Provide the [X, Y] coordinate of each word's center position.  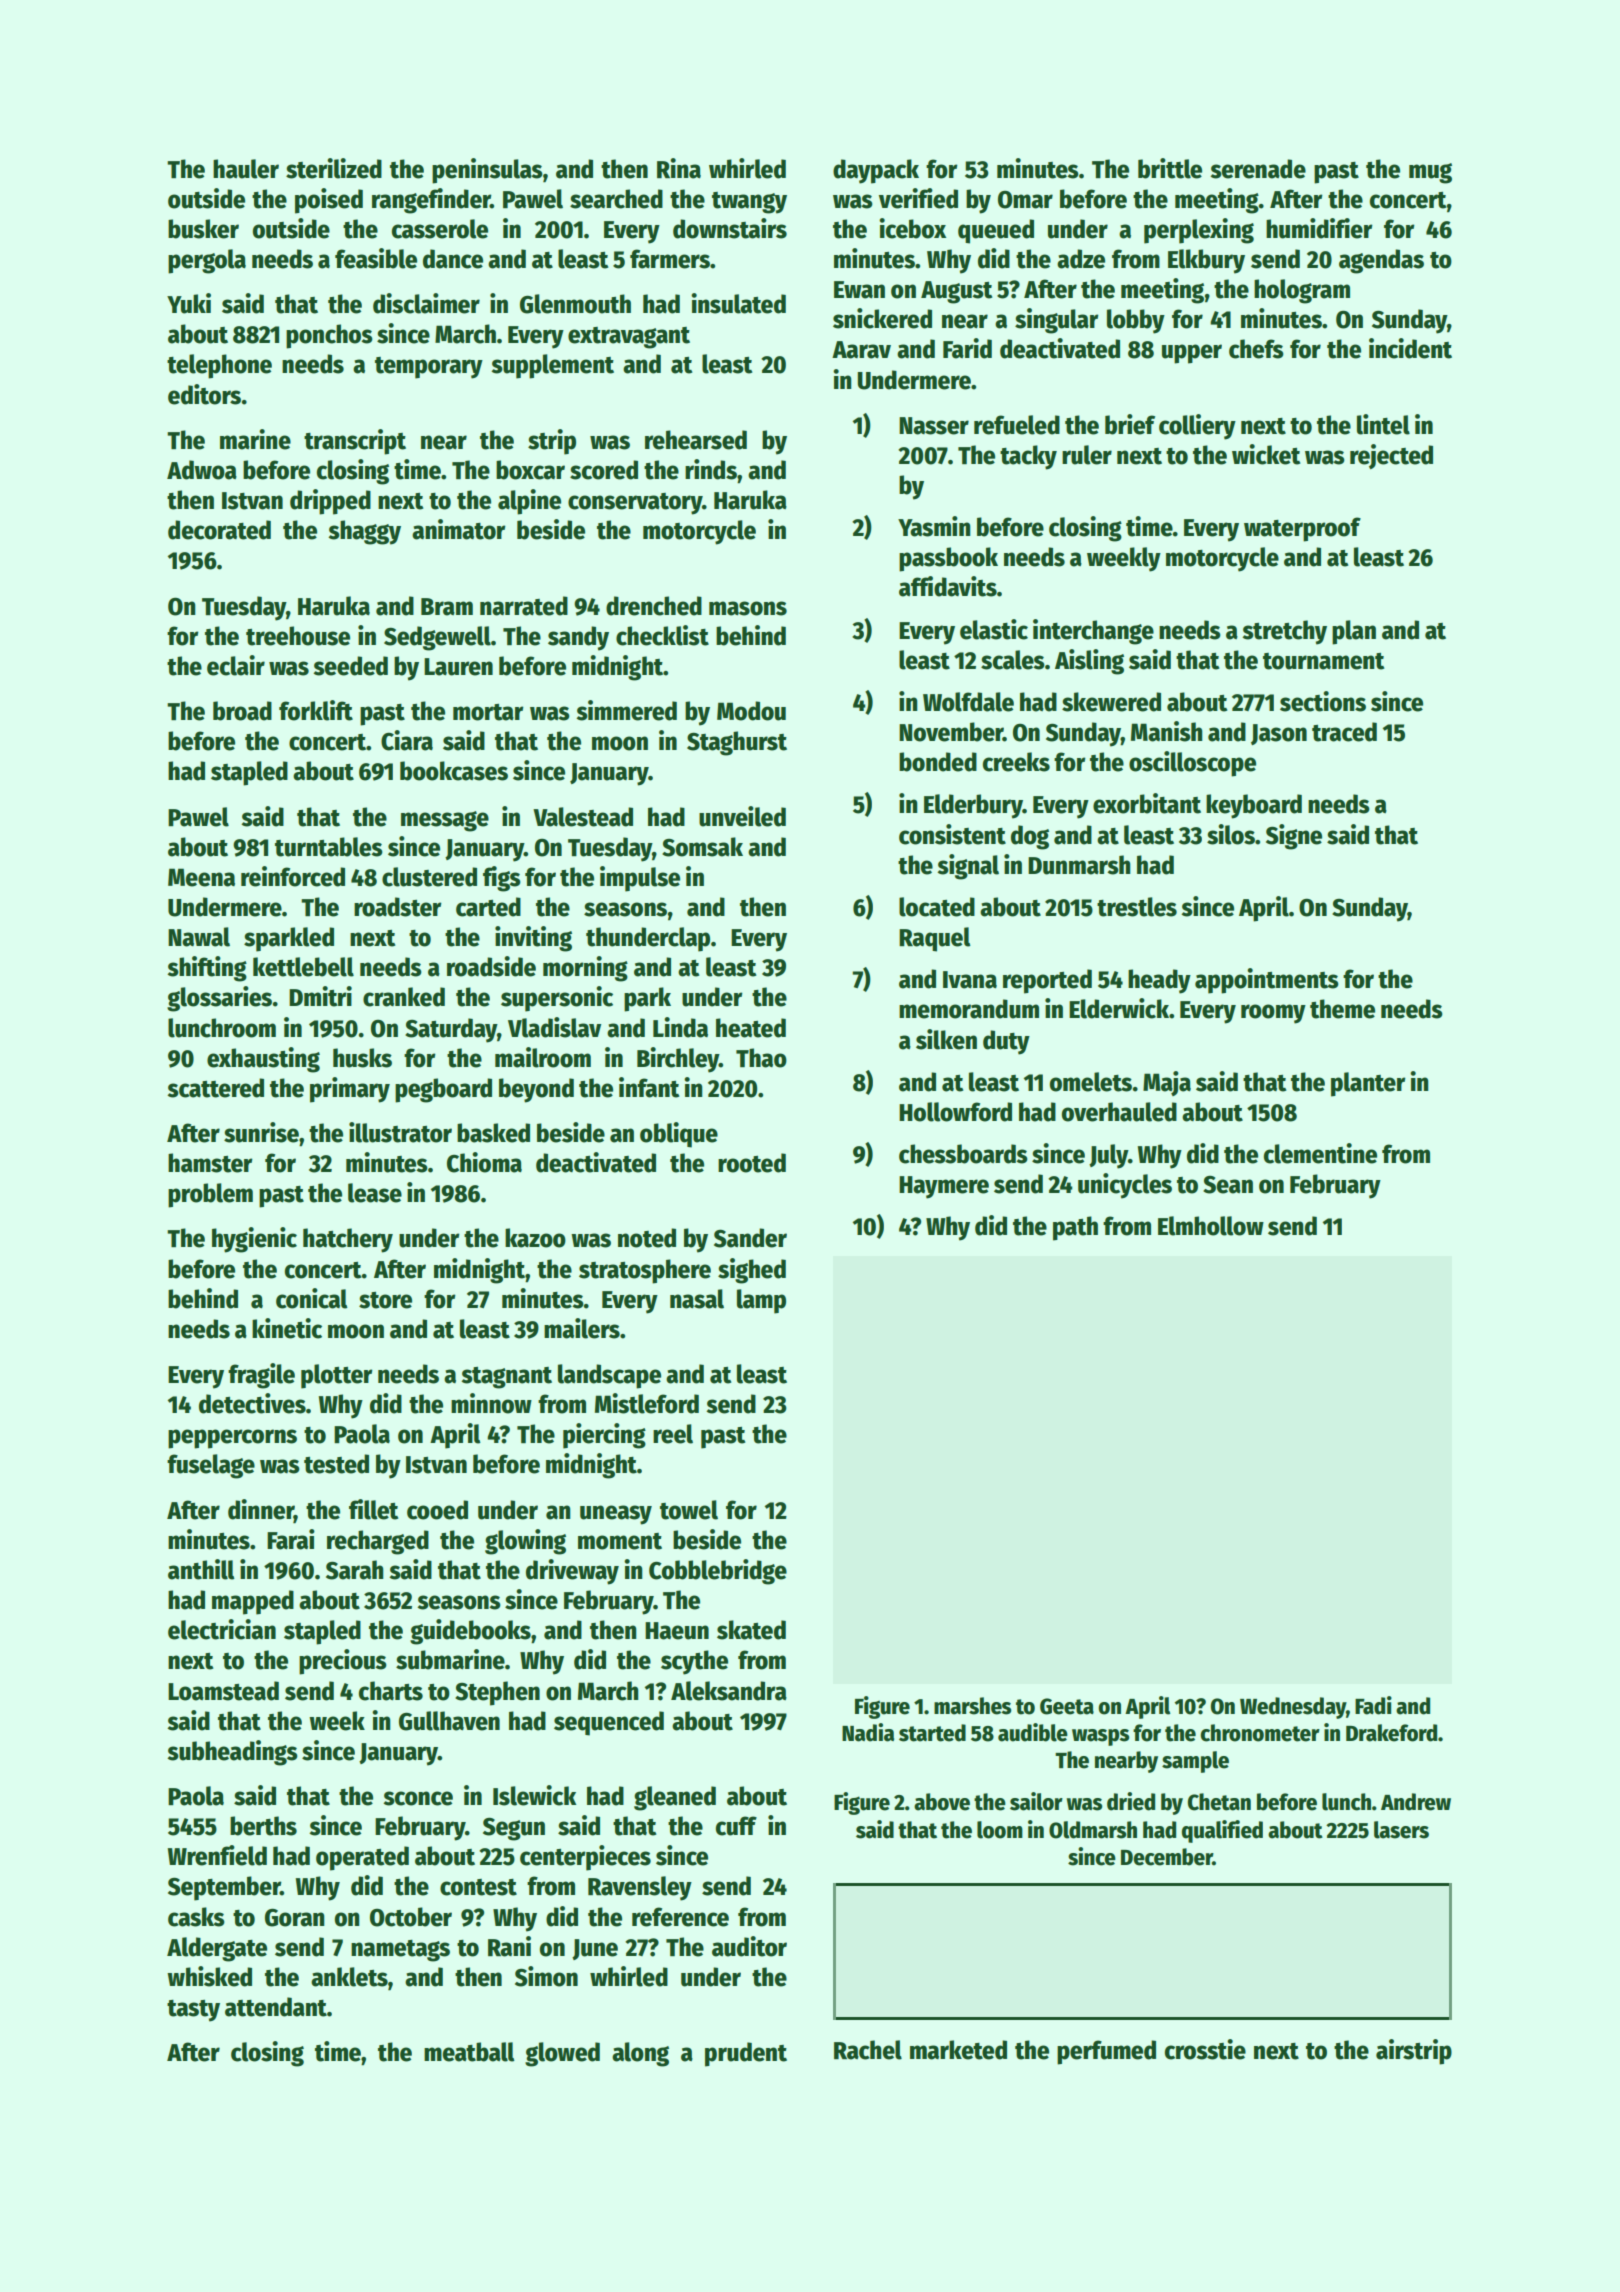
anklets [349, 1977]
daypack [876, 171]
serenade [1258, 169]
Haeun [677, 1631]
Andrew [1416, 1802]
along [640, 2054]
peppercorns [232, 1439]
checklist [662, 635]
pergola [207, 261]
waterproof [1302, 529]
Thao [761, 1058]
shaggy [364, 532]
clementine [1320, 1153]
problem [210, 1195]
